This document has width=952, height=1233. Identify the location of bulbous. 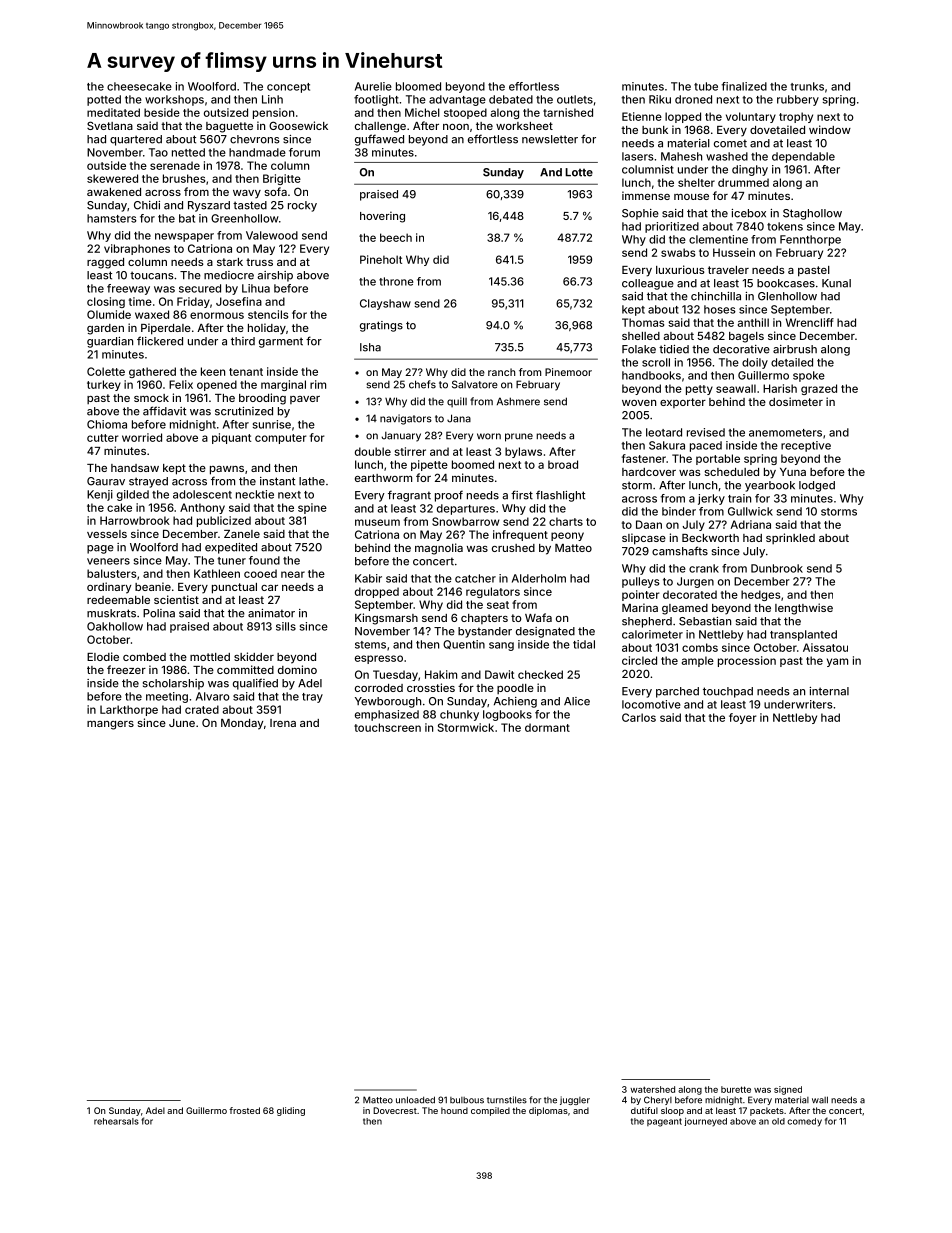
(467, 1100).
